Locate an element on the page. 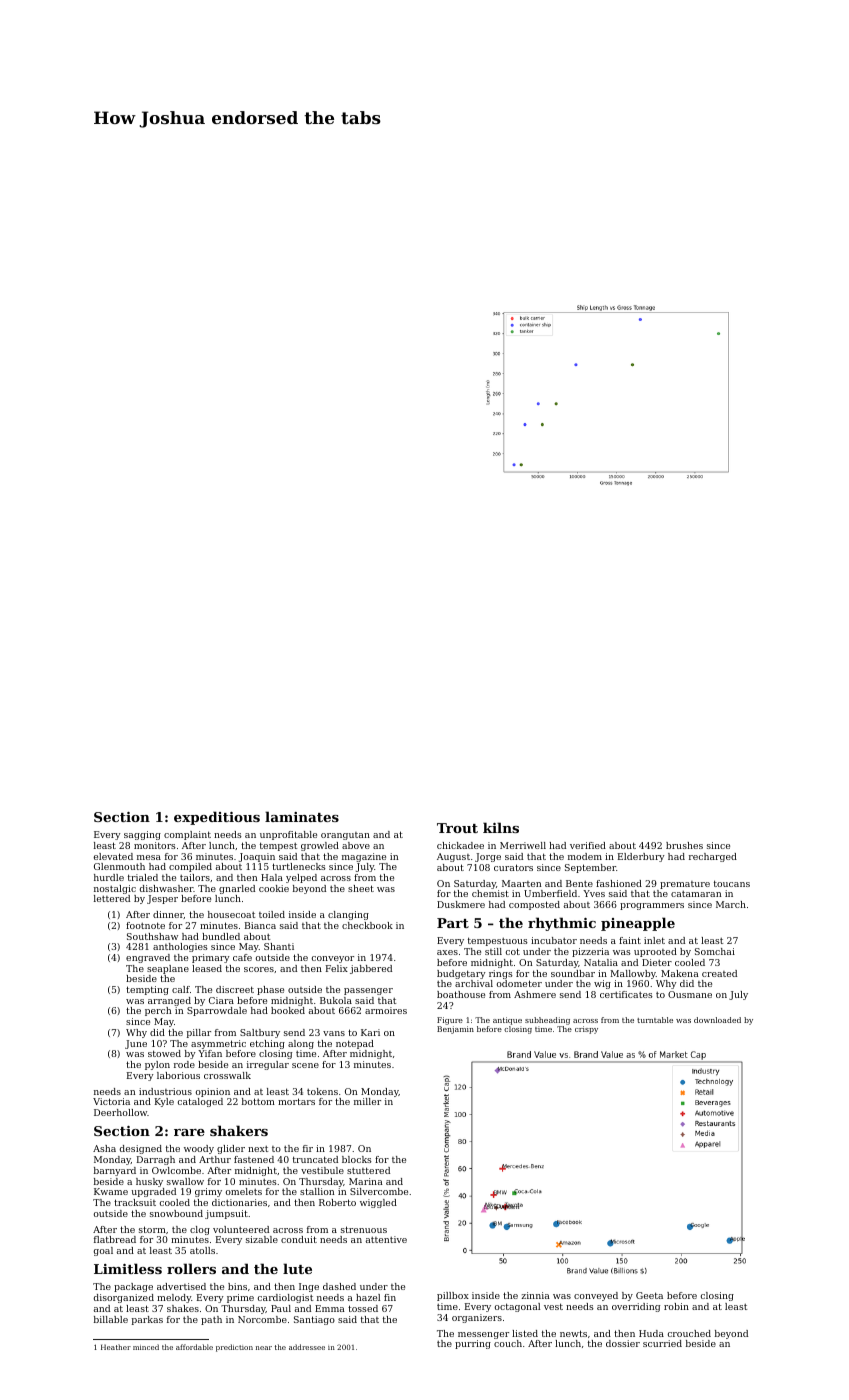 The image size is (849, 1400). Ousmane is located at coordinates (690, 994).
